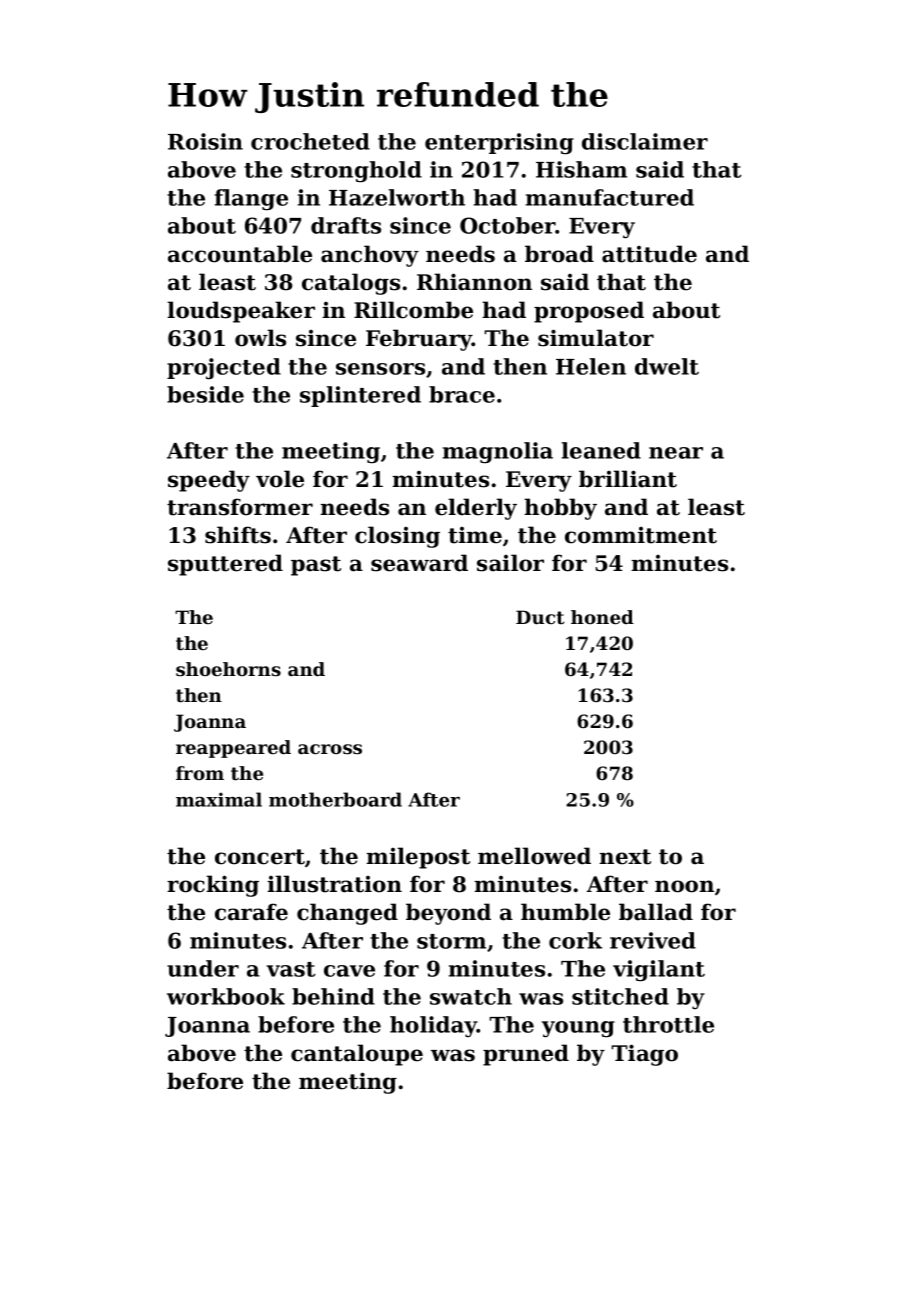 This screenshot has height=1311, width=924. Describe the element at coordinates (644, 1055) in the screenshot. I see `Tiago` at that location.
